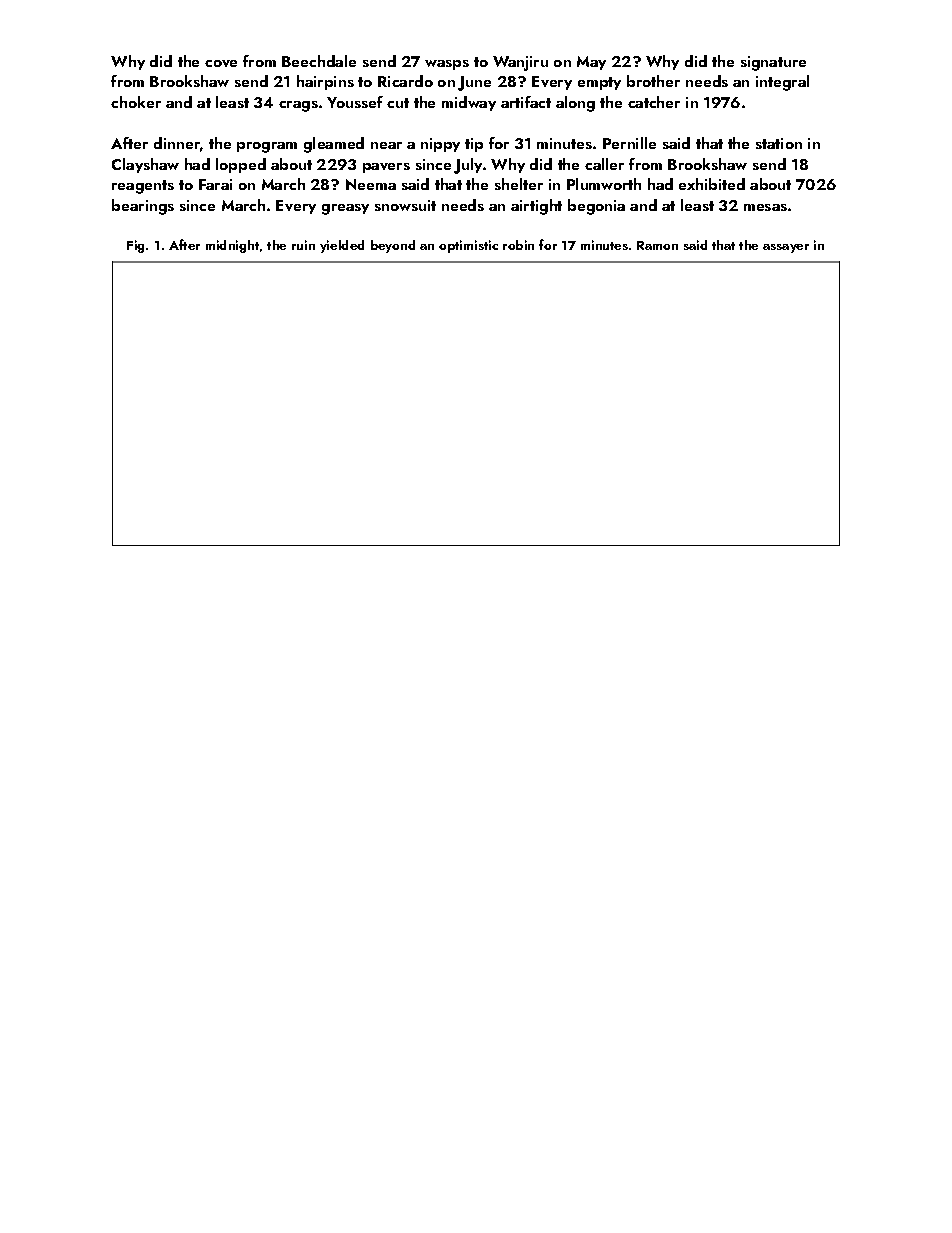  What do you see at coordinates (779, 143) in the image?
I see `station` at bounding box center [779, 143].
